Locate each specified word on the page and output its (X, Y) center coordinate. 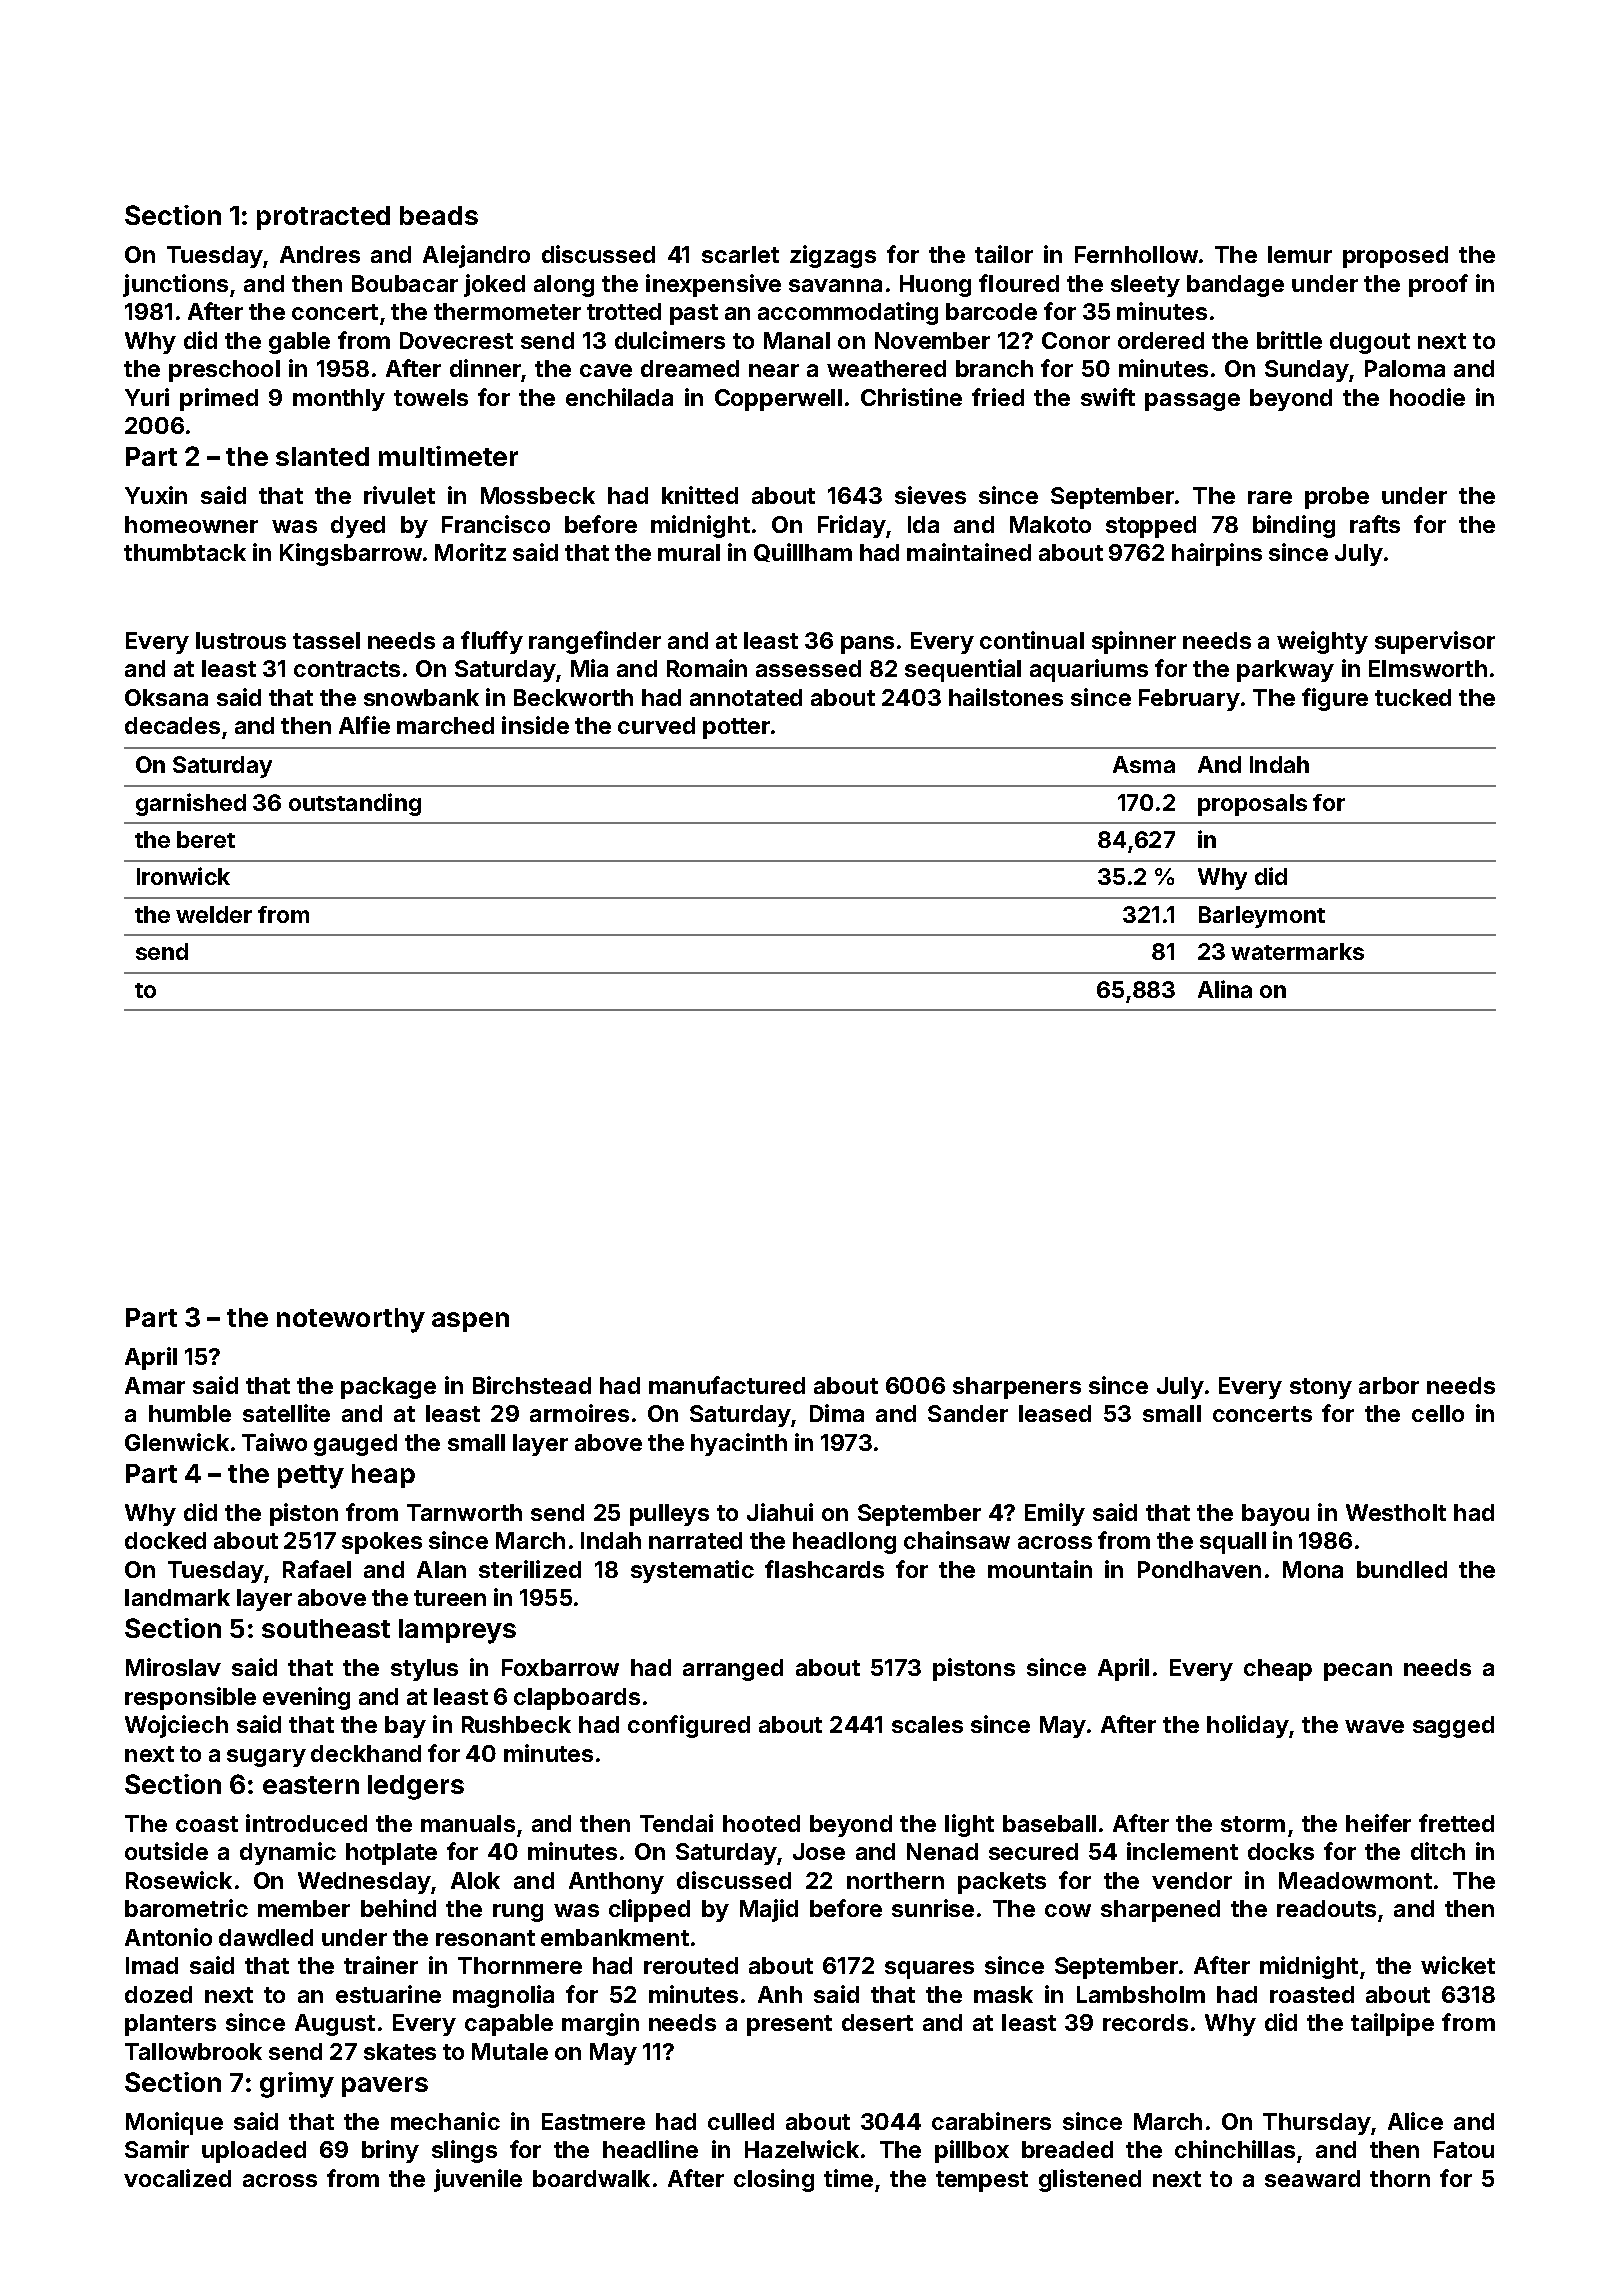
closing (774, 2180)
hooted (761, 1823)
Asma (1144, 764)
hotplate (391, 1854)
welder (214, 914)
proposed (1395, 257)
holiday (1248, 1726)
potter (736, 728)
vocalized (177, 2178)
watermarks (1297, 951)
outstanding (355, 804)
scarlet (740, 254)
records (1145, 2022)
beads (439, 215)
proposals (1252, 805)
